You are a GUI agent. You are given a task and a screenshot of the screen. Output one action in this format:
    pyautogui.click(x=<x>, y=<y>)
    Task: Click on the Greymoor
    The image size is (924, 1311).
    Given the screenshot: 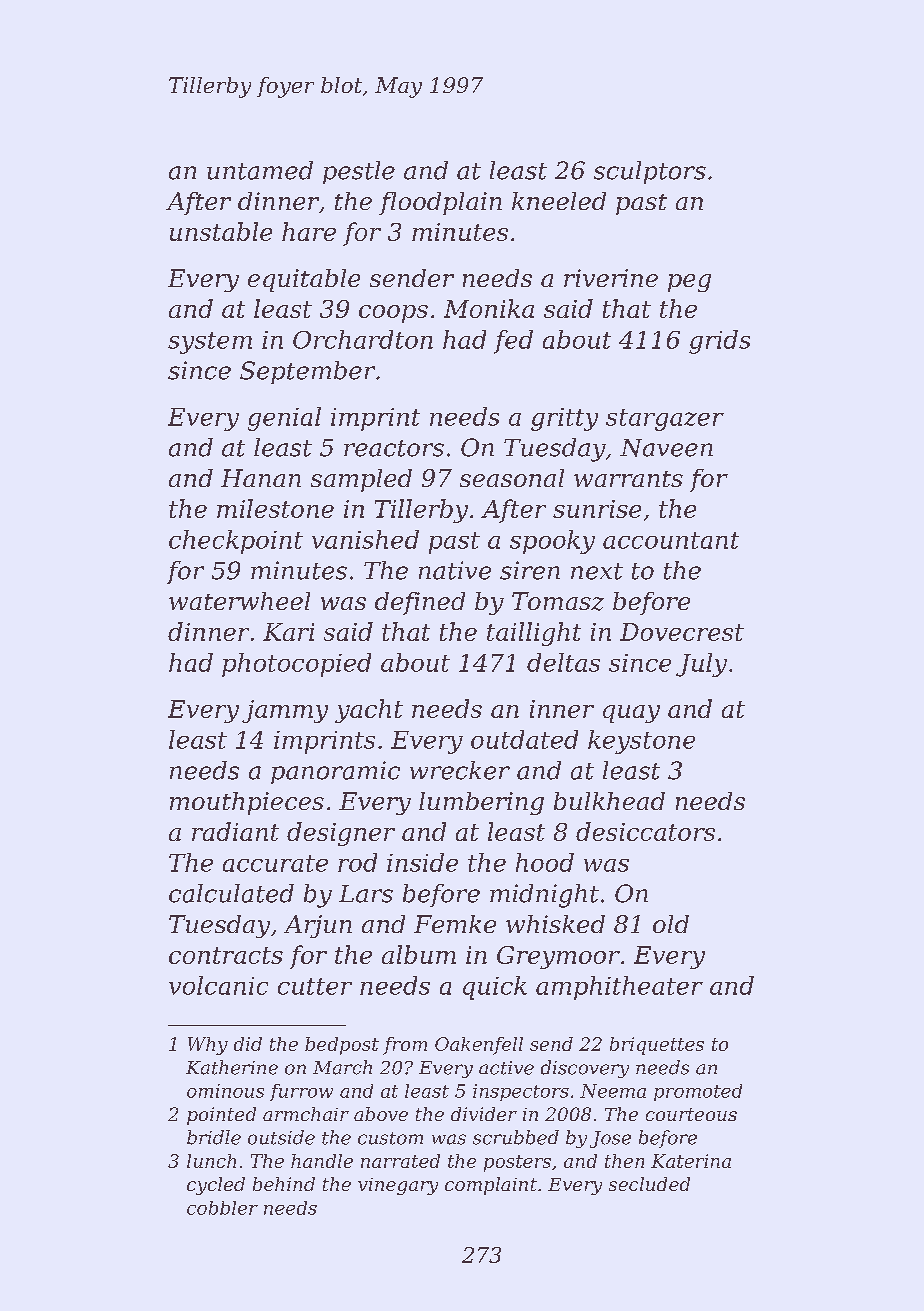 What is the action you would take?
    pyautogui.click(x=558, y=957)
